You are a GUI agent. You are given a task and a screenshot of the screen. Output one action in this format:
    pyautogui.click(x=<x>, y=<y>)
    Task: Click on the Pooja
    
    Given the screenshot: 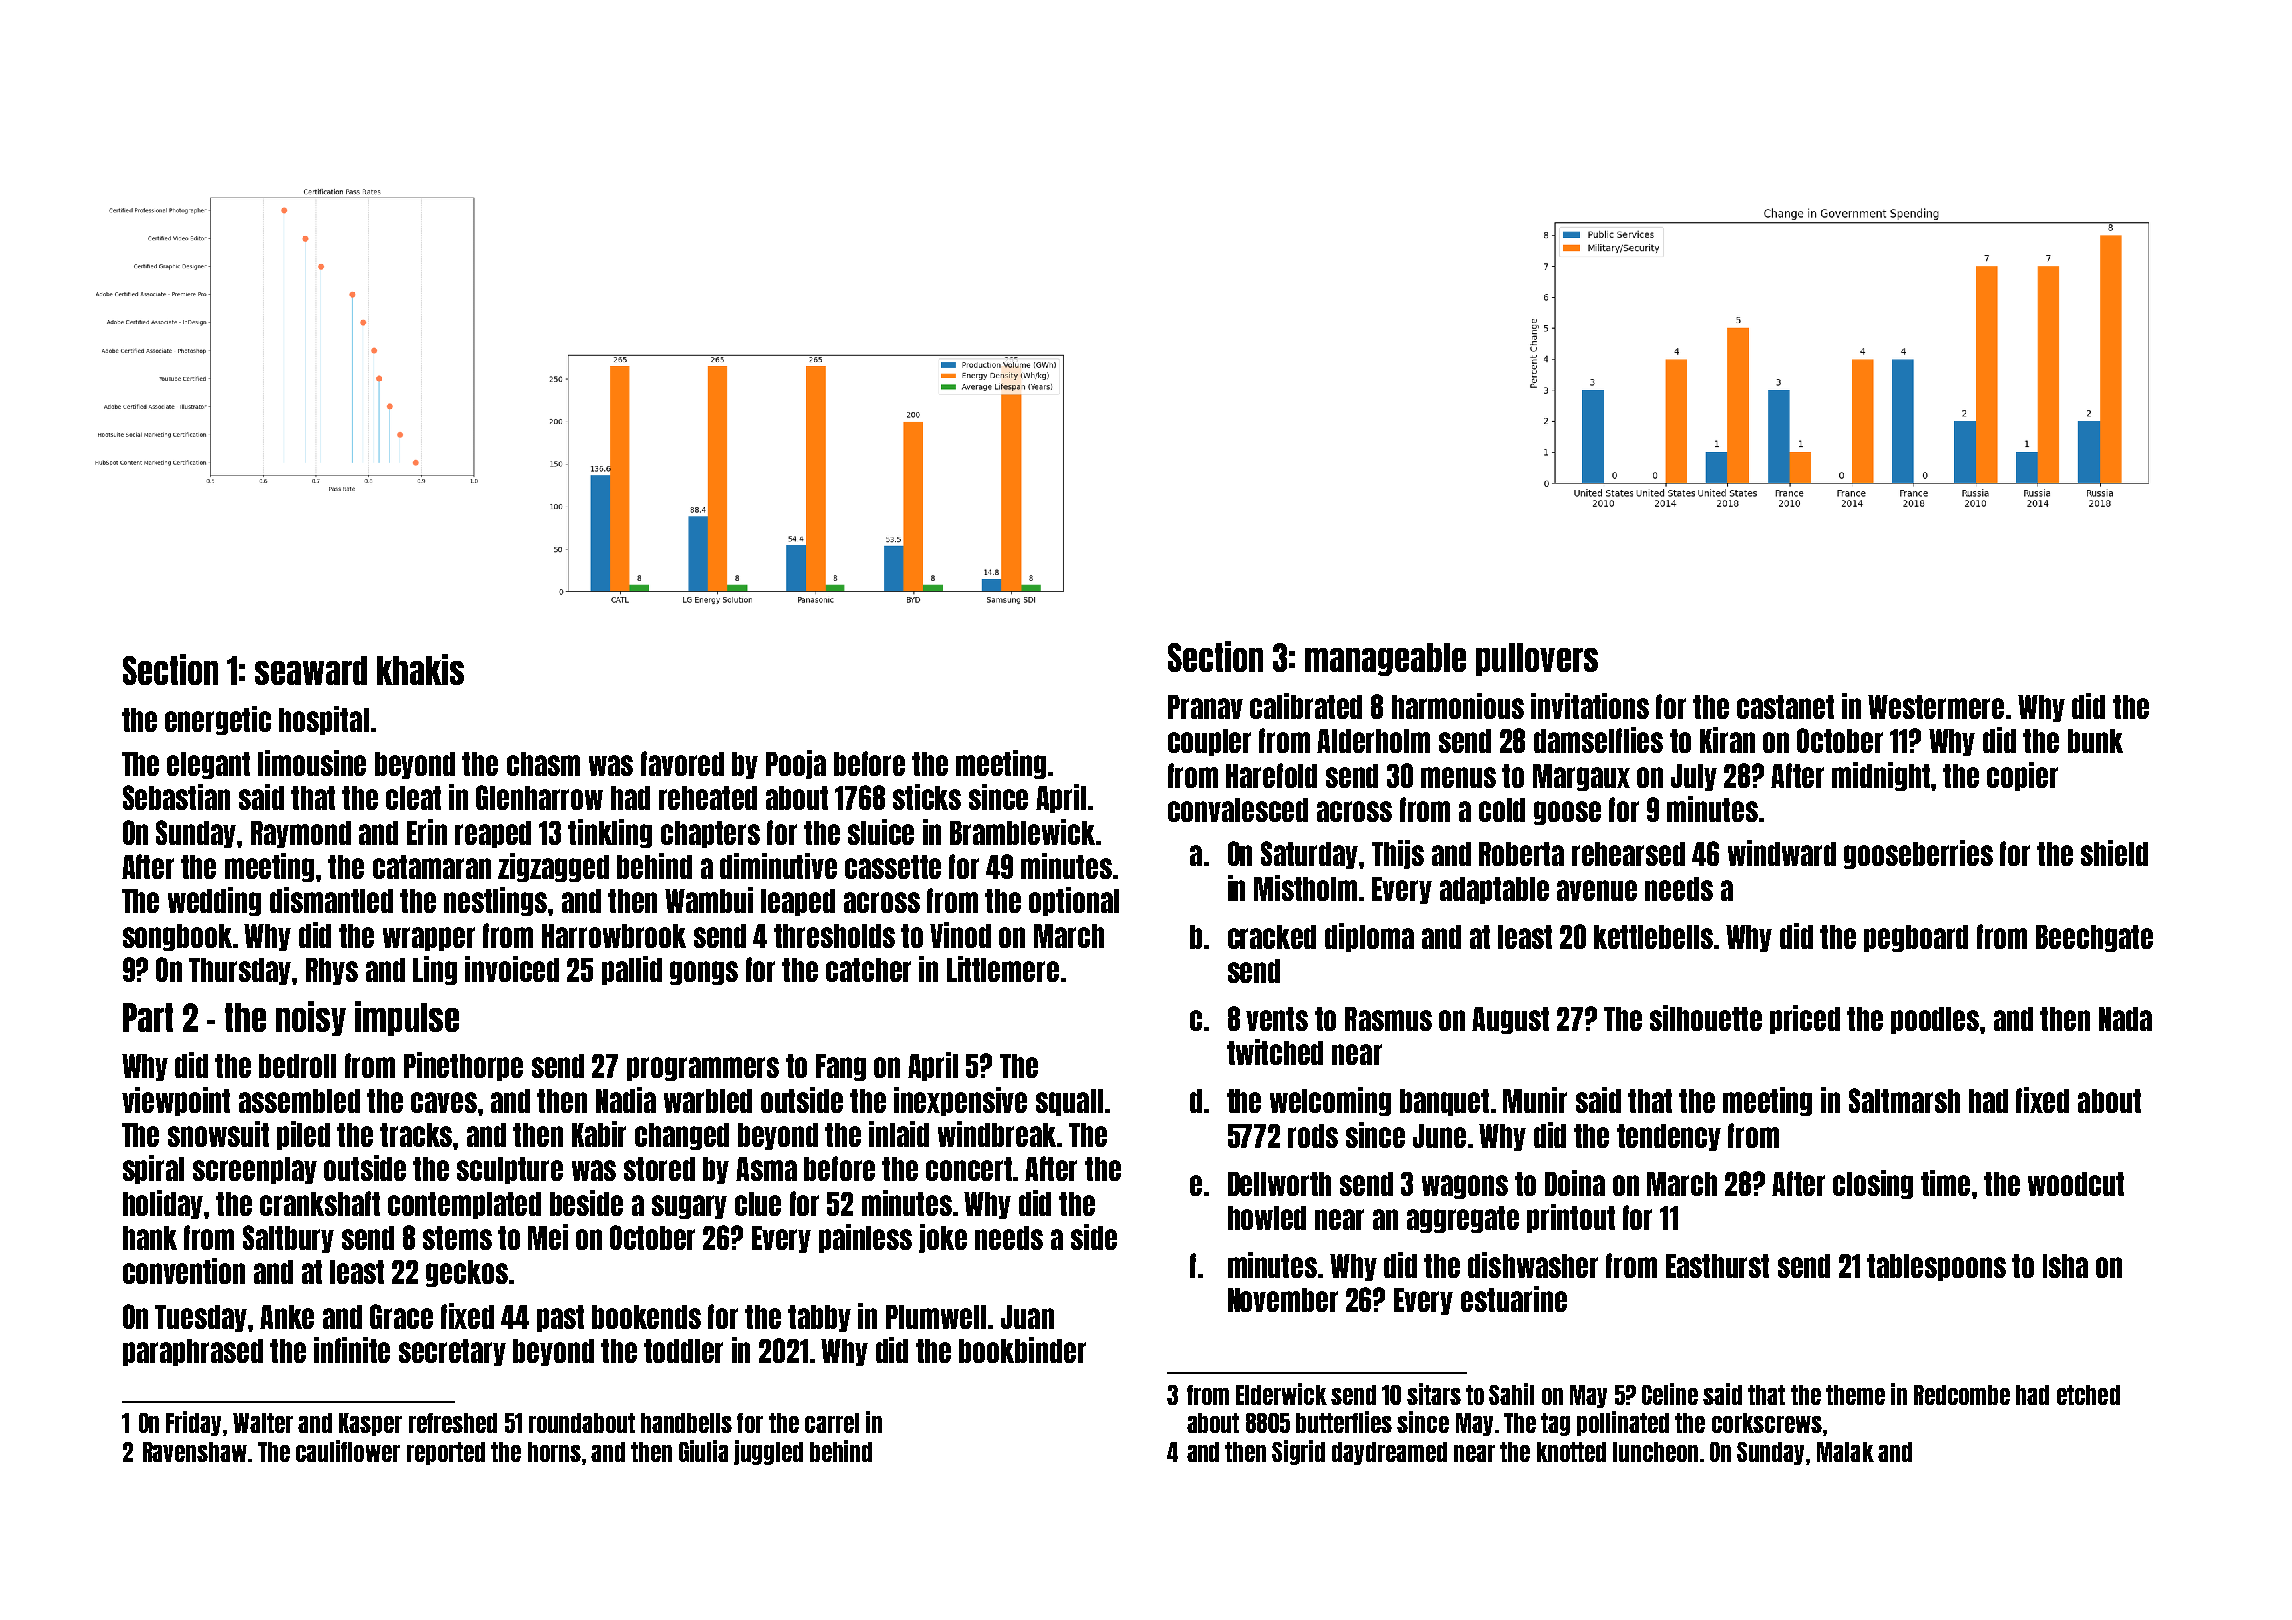 What is the action you would take?
    pyautogui.click(x=796, y=764)
